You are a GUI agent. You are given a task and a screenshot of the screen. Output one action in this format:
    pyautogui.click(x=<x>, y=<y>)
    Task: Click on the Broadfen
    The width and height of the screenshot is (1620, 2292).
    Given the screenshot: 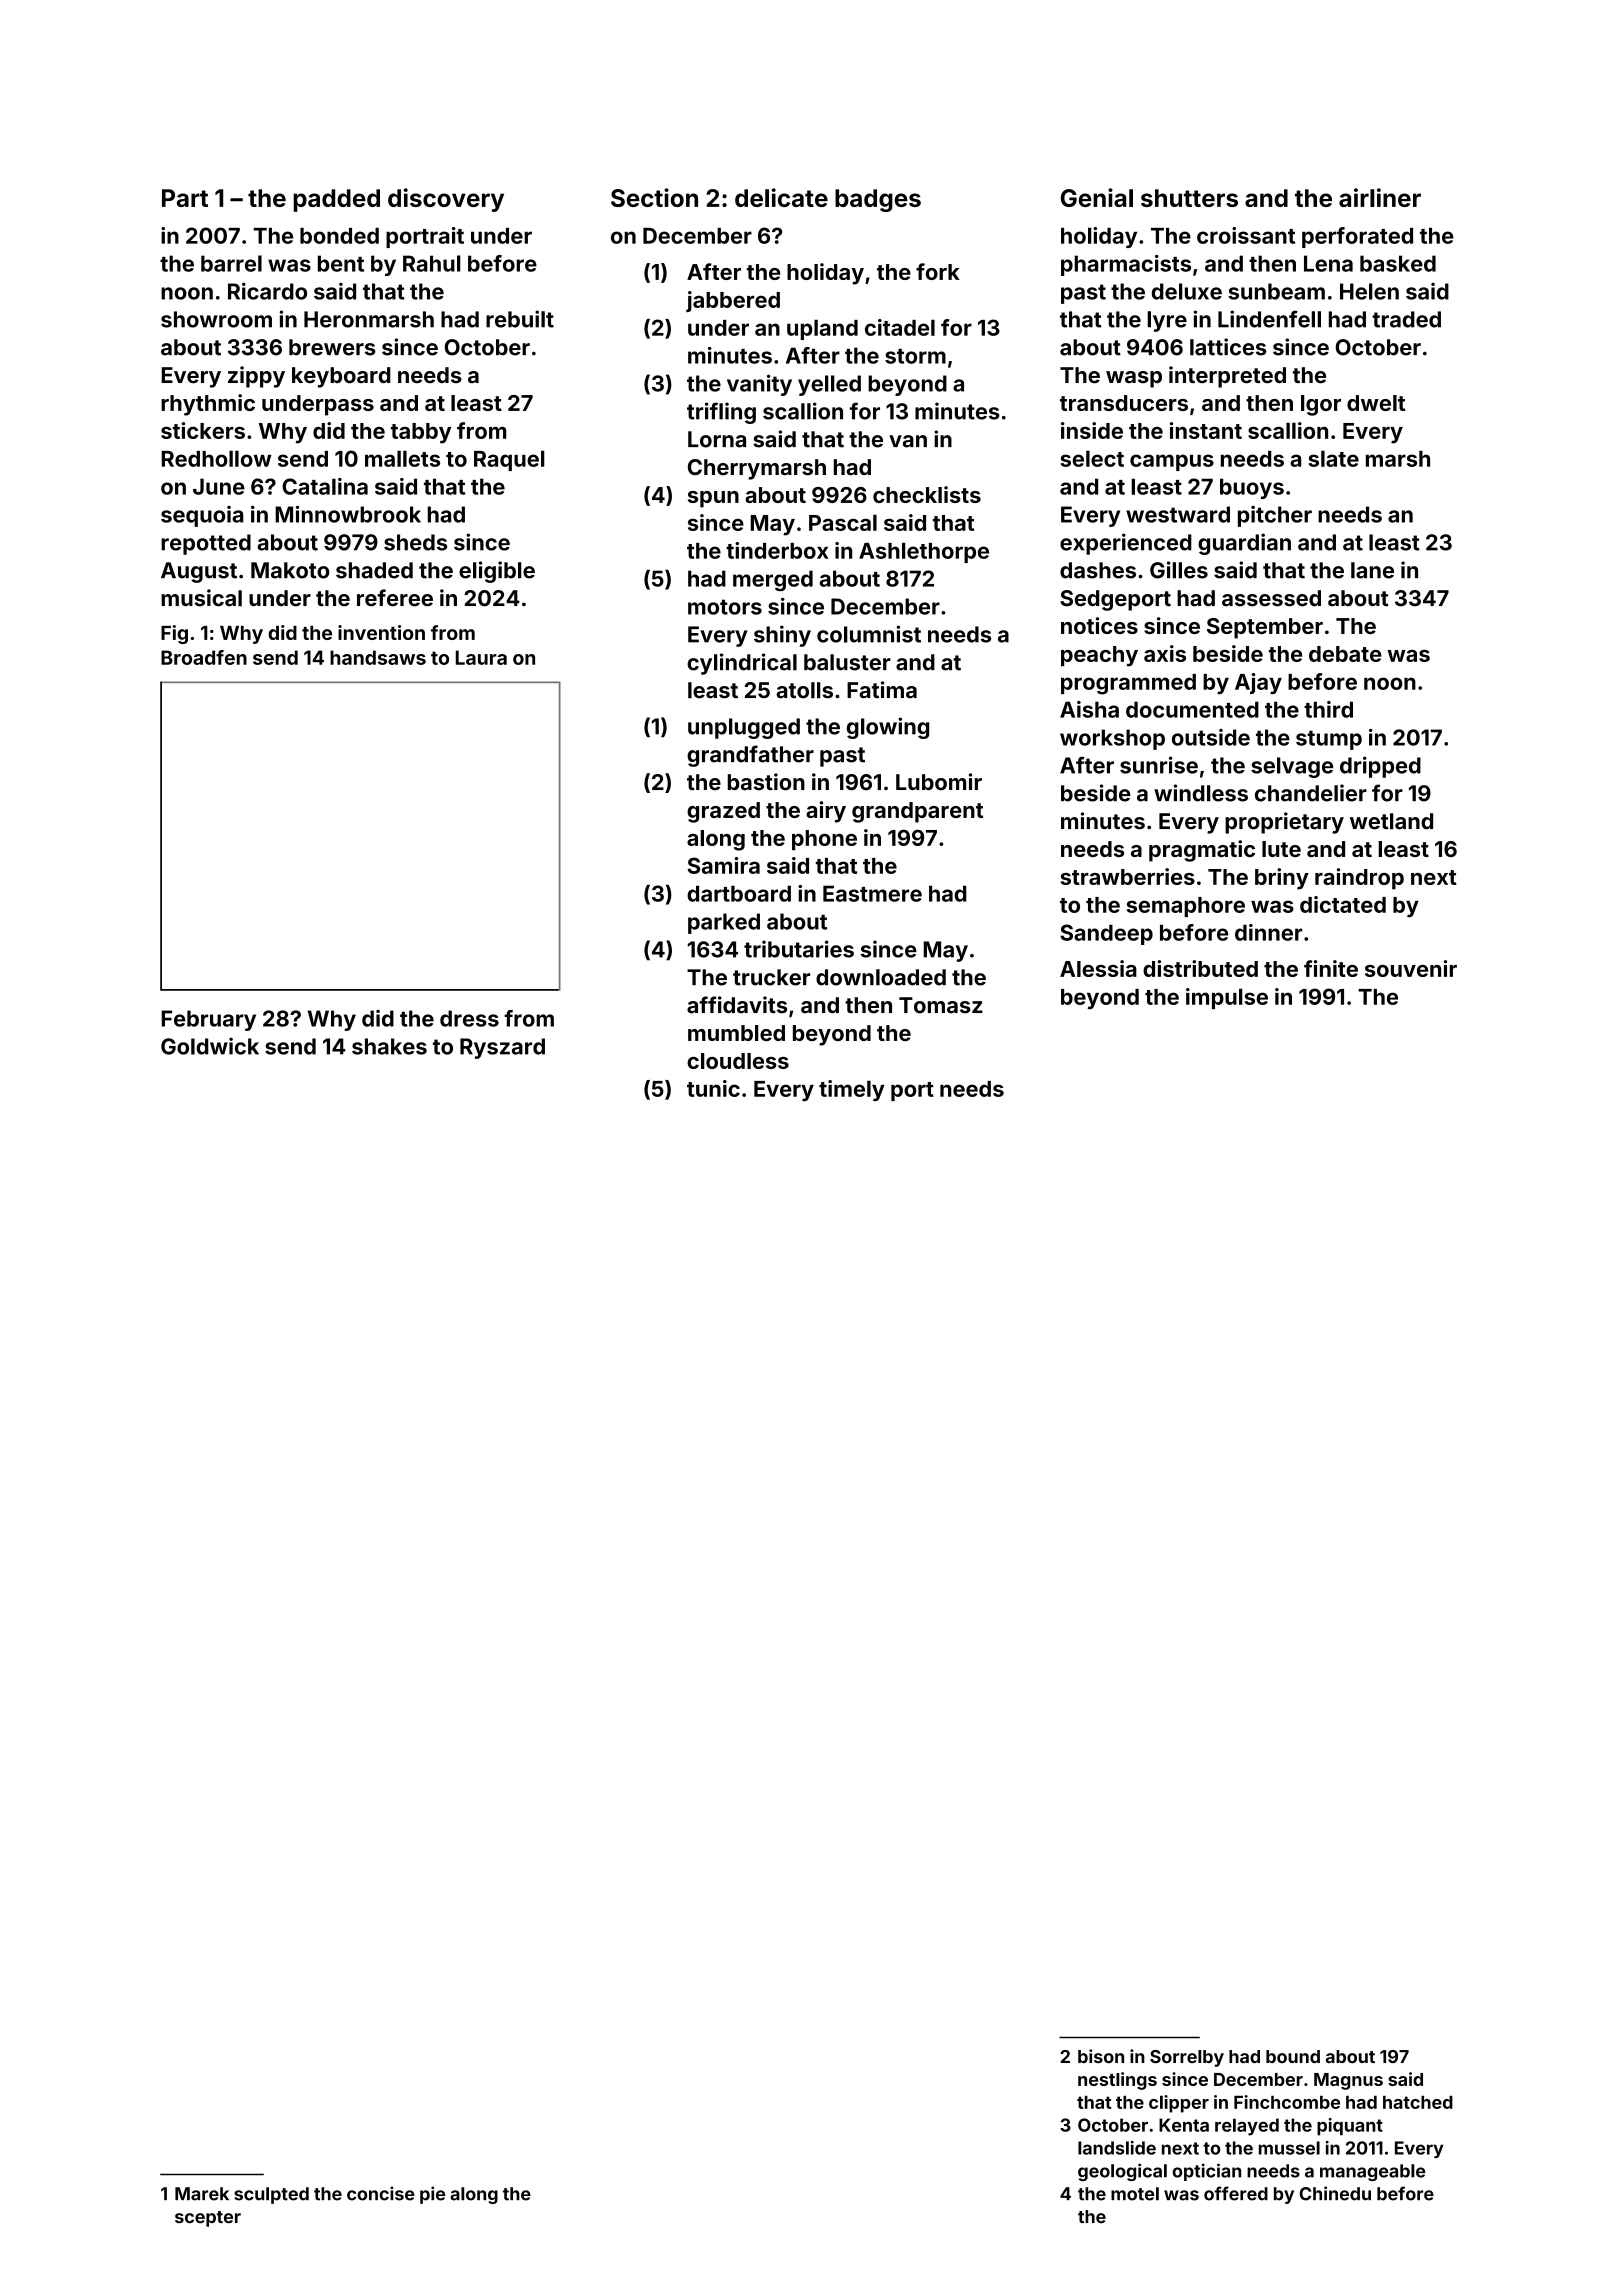 What is the action you would take?
    pyautogui.click(x=204, y=657)
